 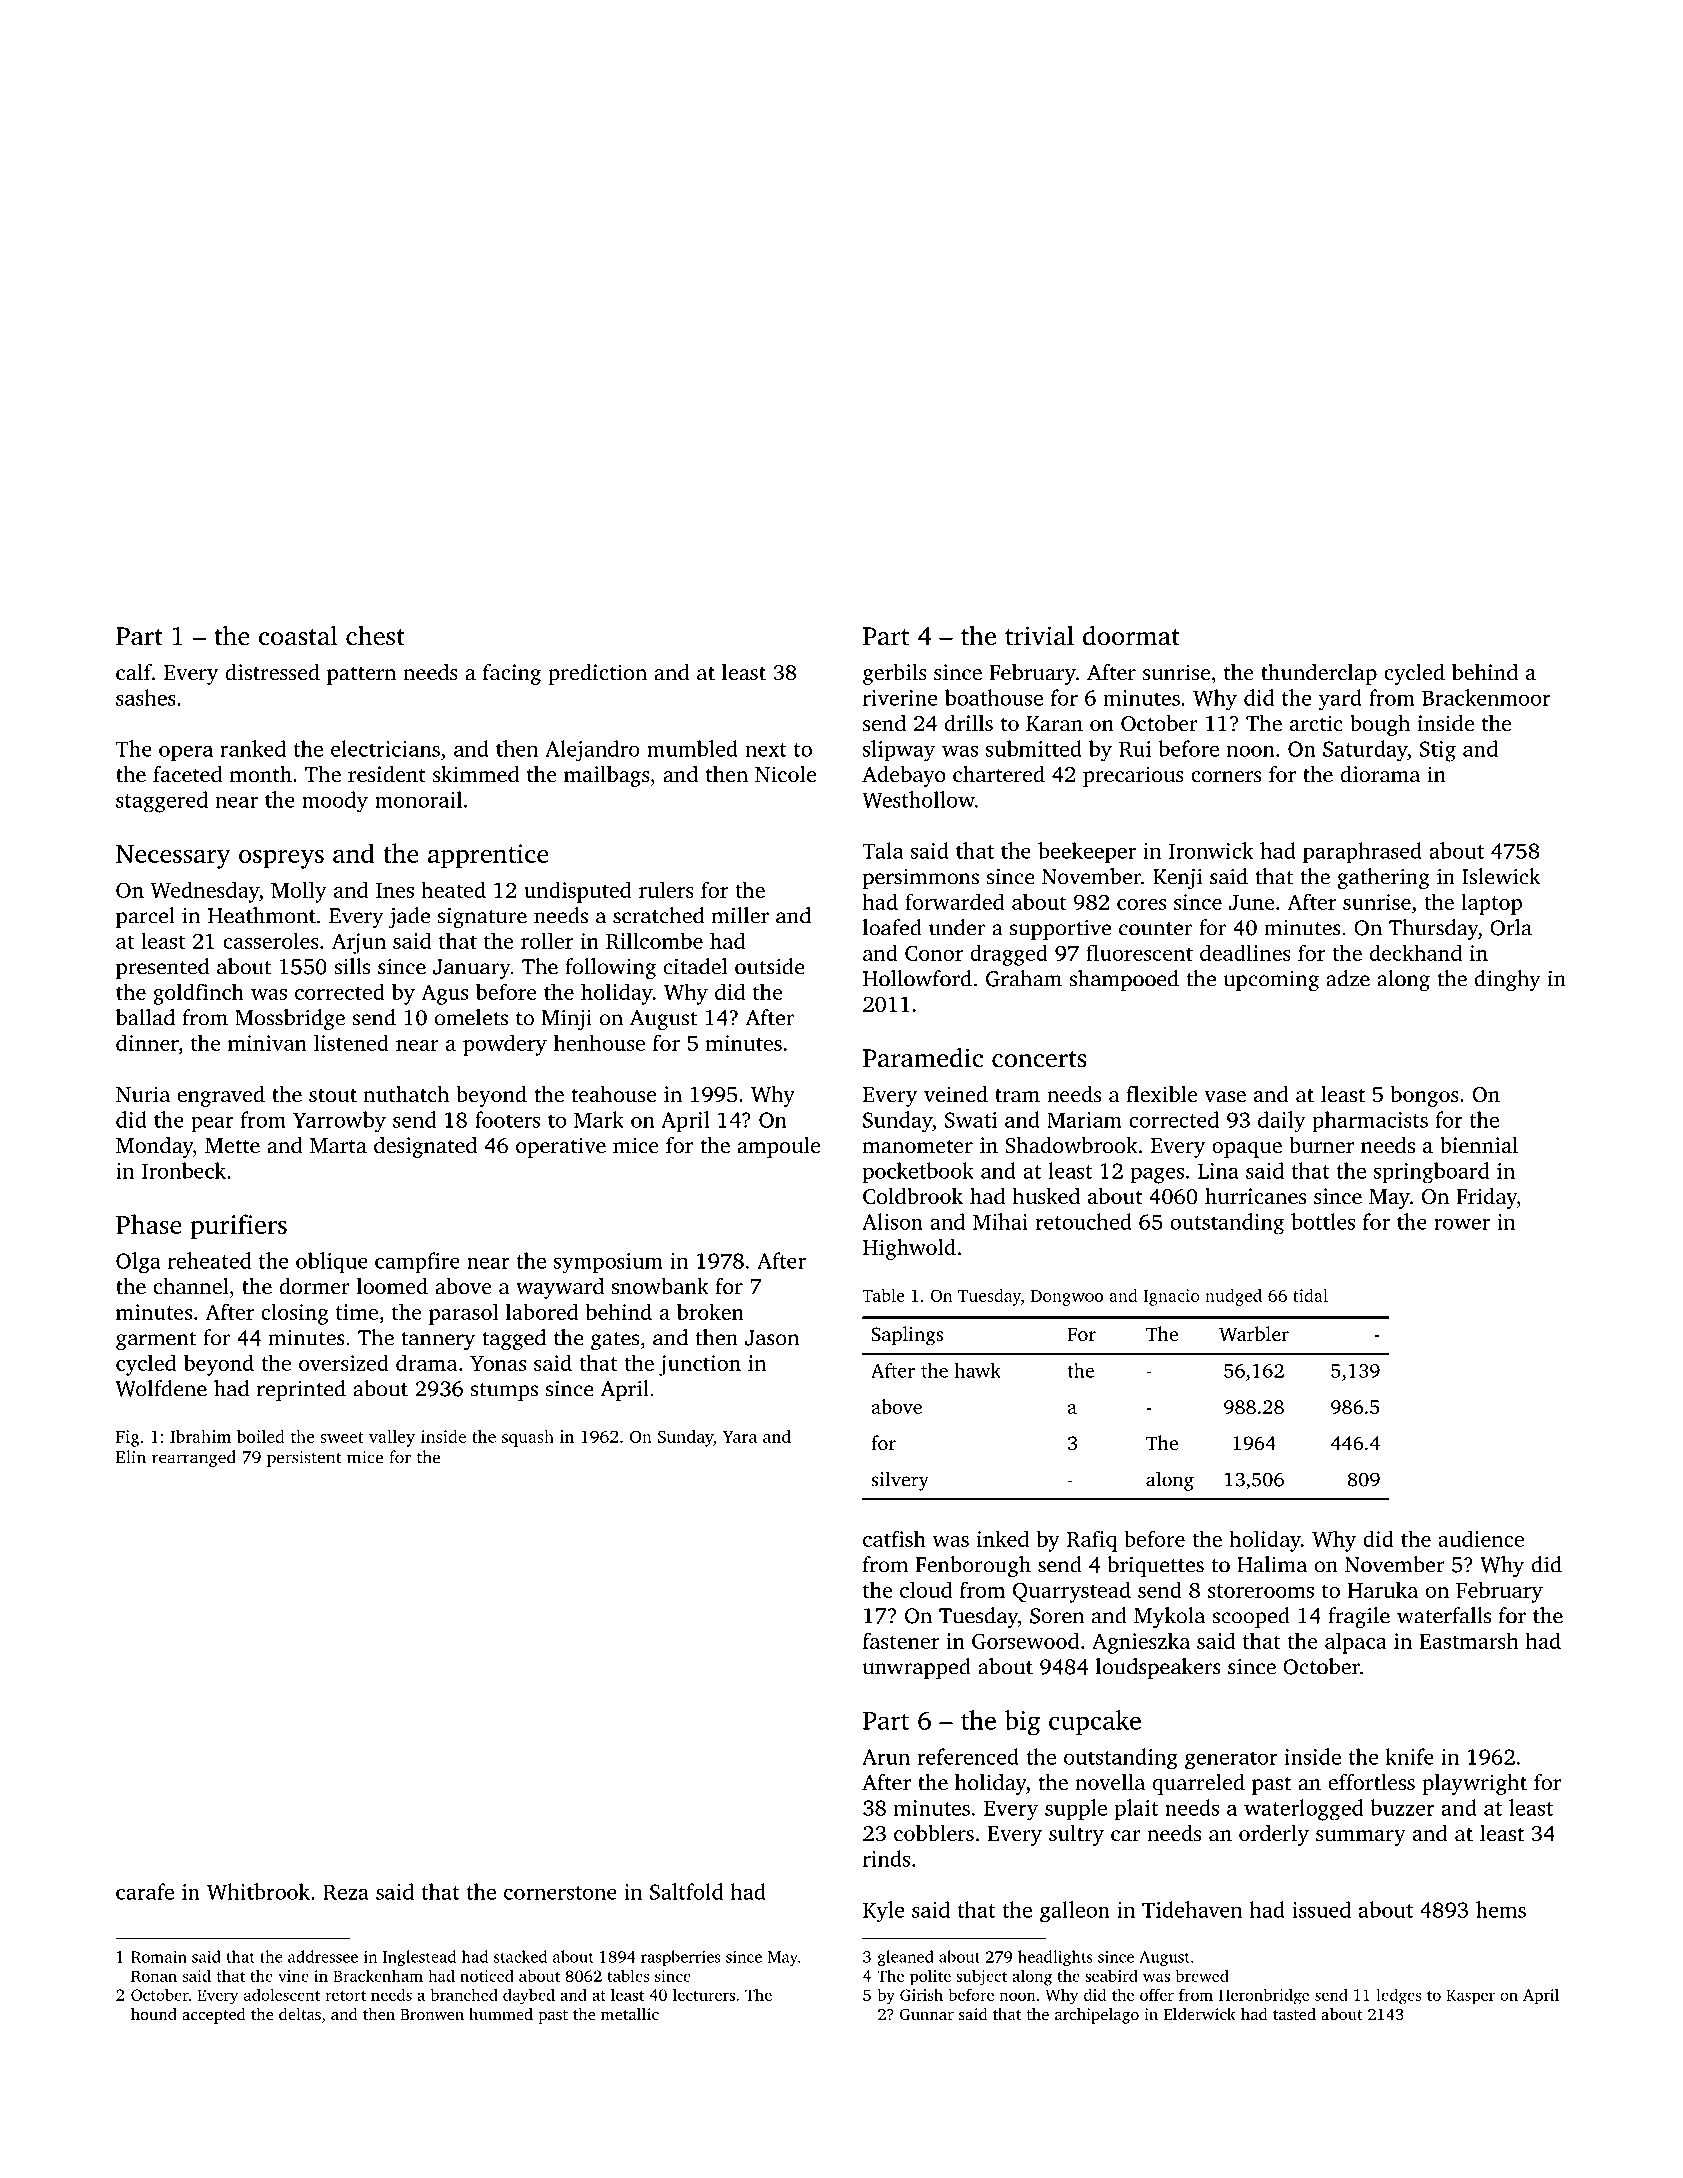 I want to click on stacked, so click(x=520, y=1956).
